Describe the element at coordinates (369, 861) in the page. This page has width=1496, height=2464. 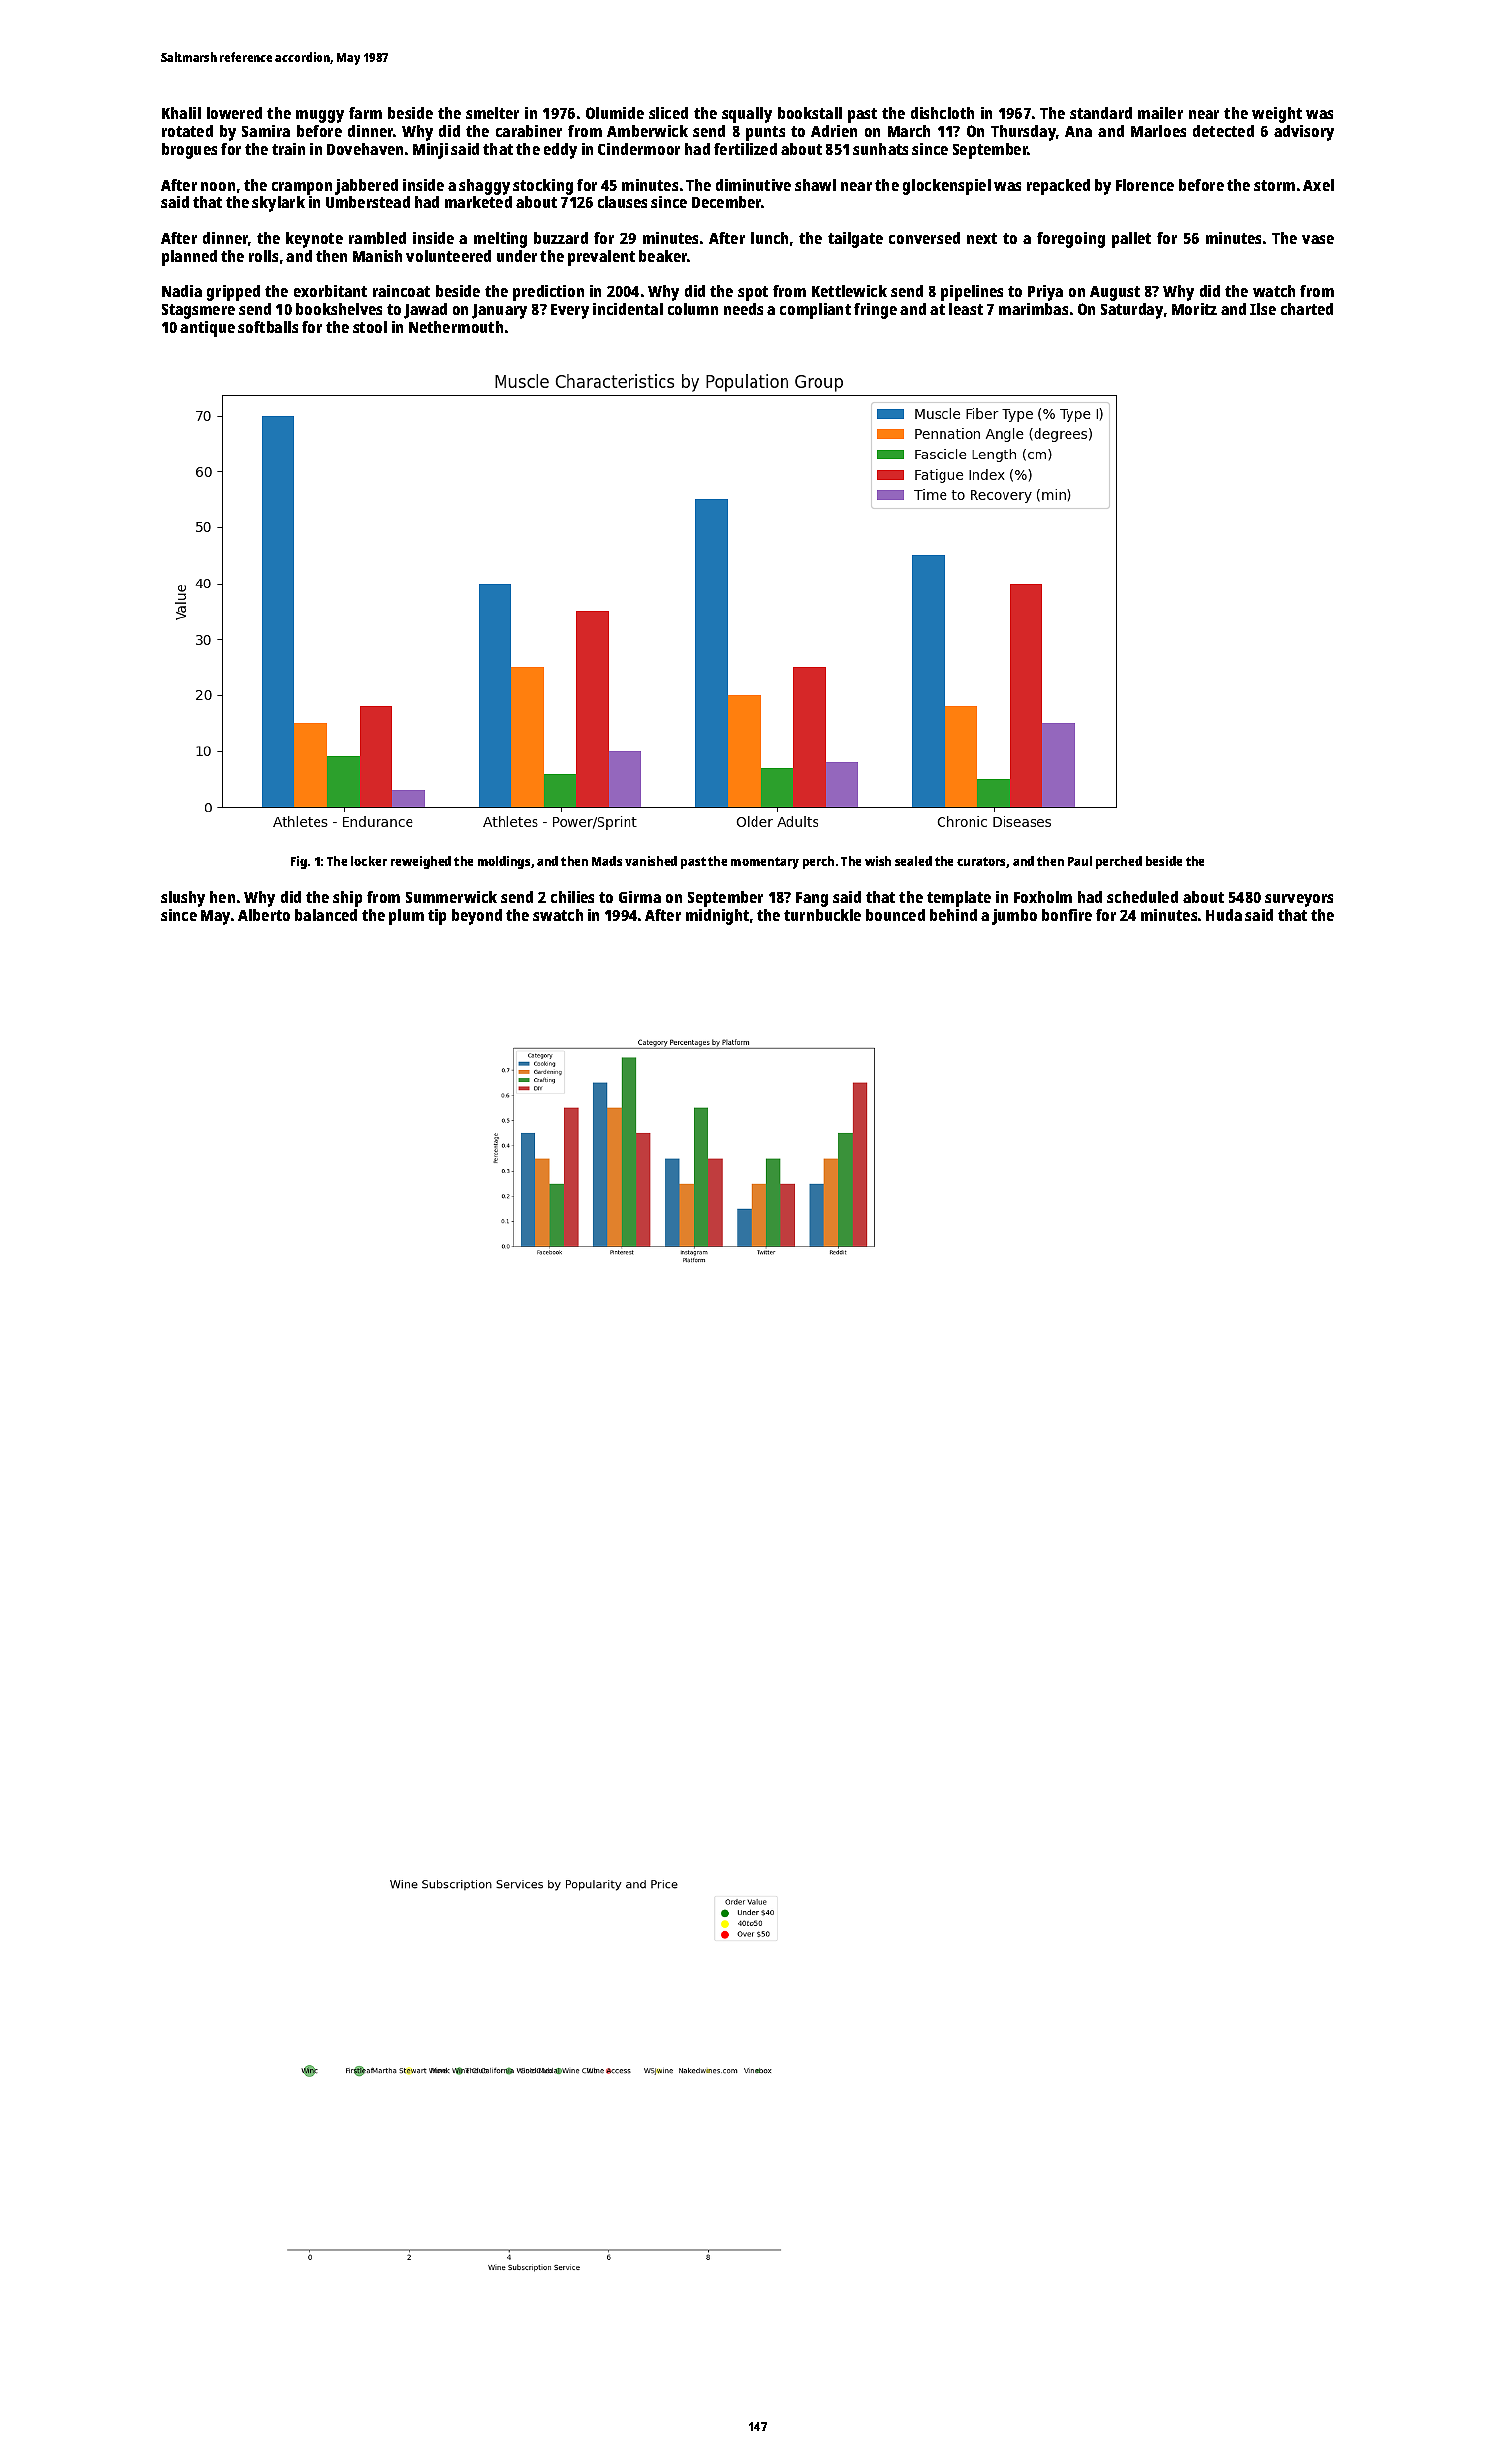
I see `locker` at that location.
